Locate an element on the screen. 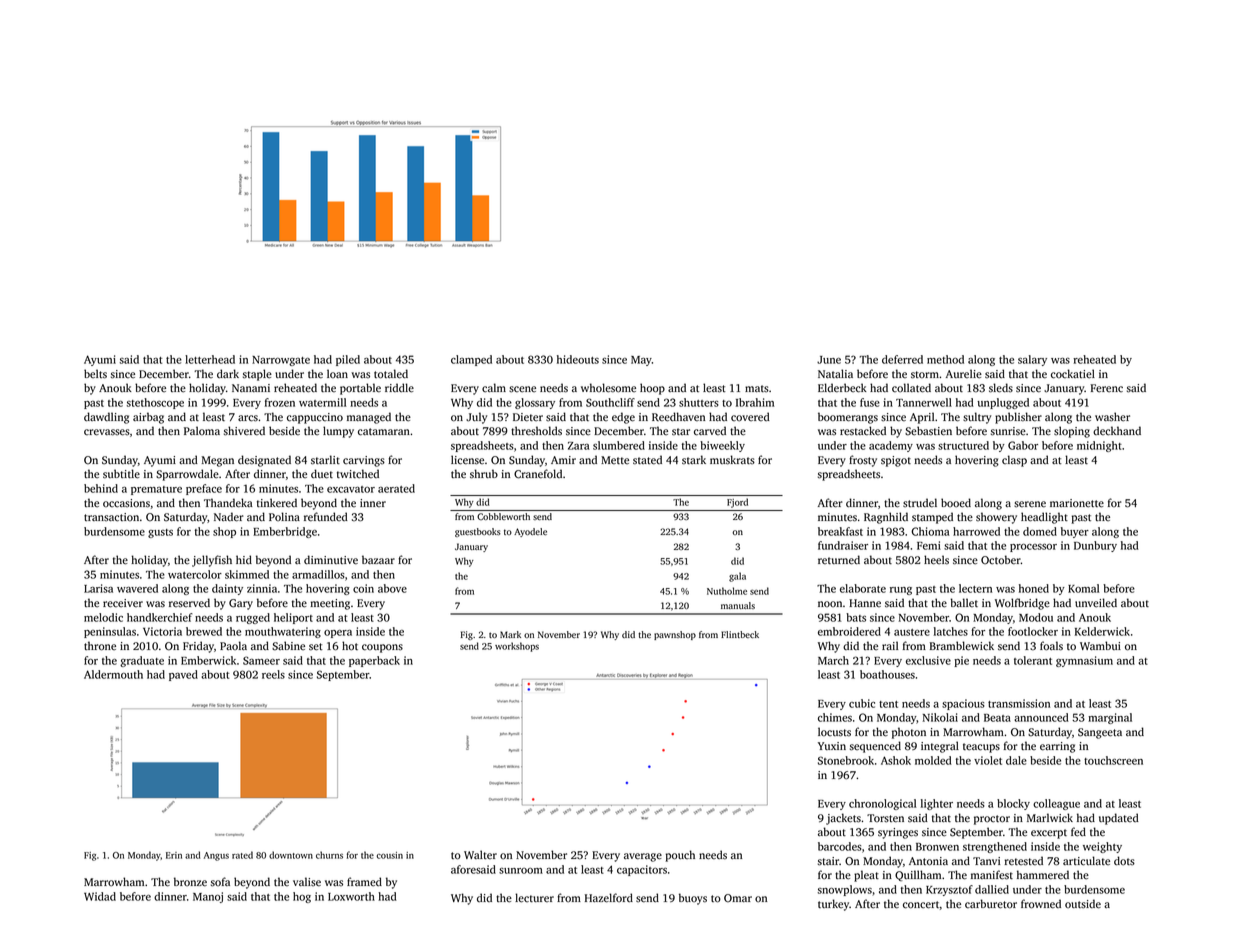 The image size is (1233, 952). deferred is located at coordinates (902, 359).
